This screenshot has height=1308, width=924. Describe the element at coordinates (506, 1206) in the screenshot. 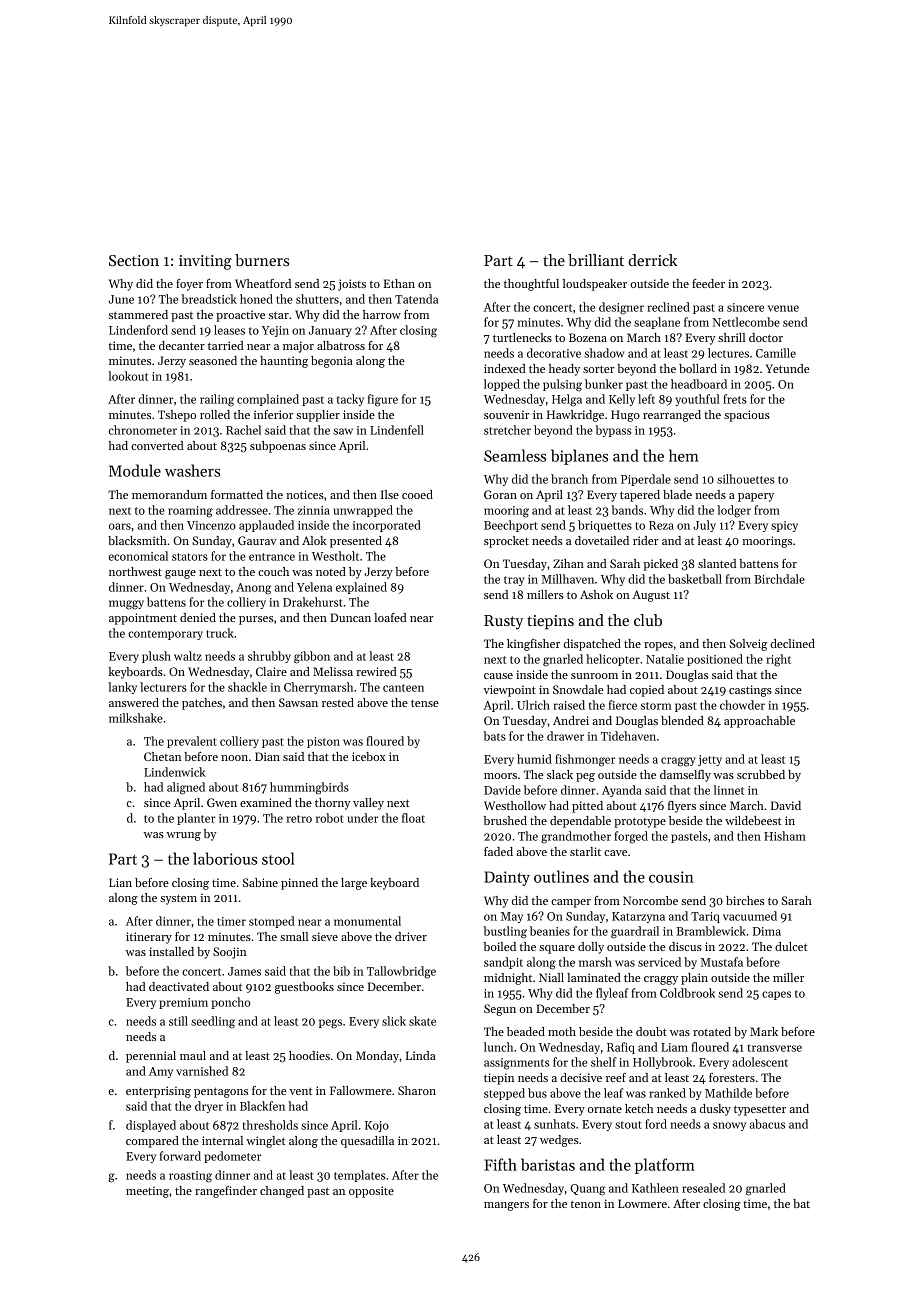

I see `mangers` at that location.
